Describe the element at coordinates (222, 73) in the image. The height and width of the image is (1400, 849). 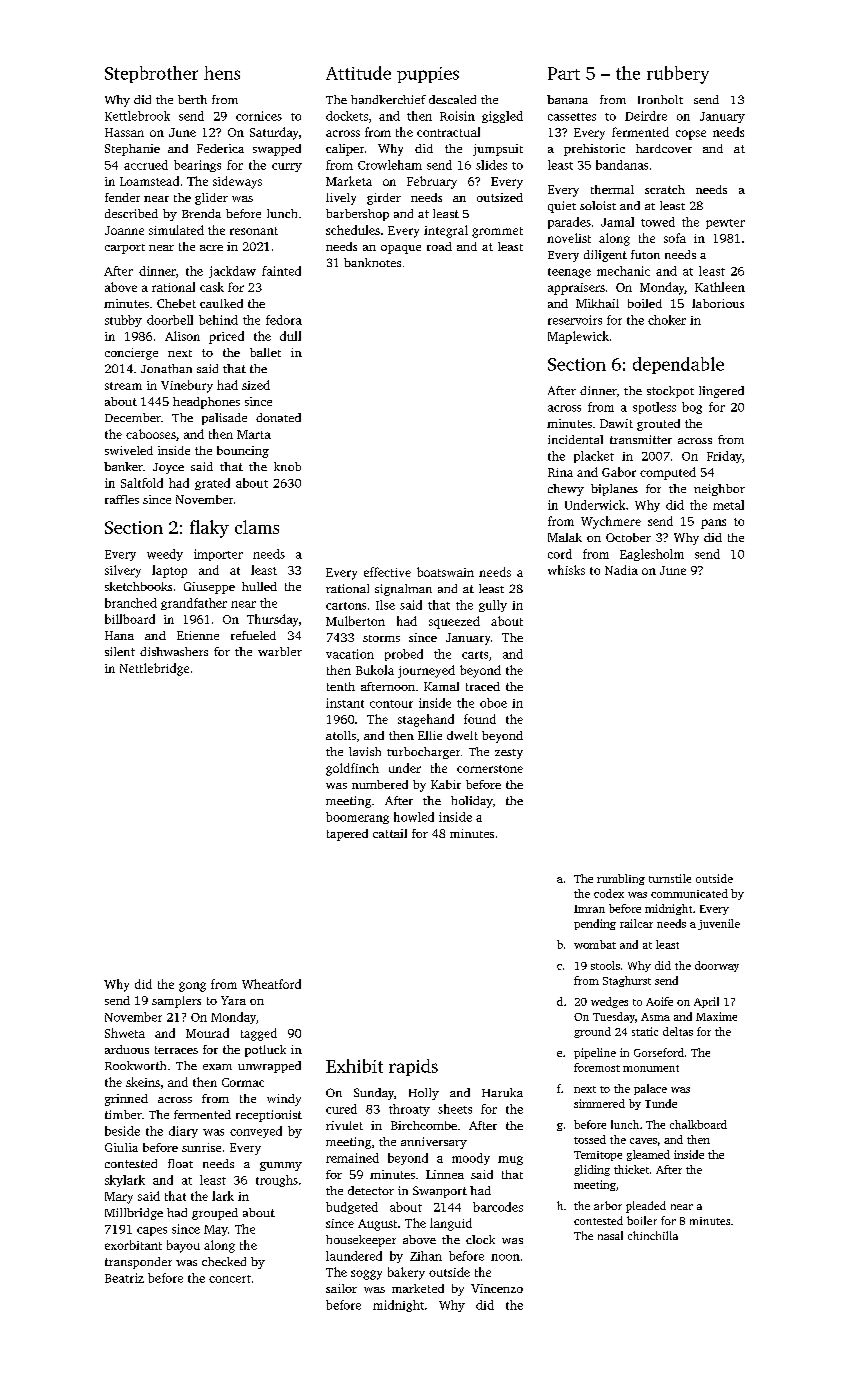
I see `hens` at that location.
